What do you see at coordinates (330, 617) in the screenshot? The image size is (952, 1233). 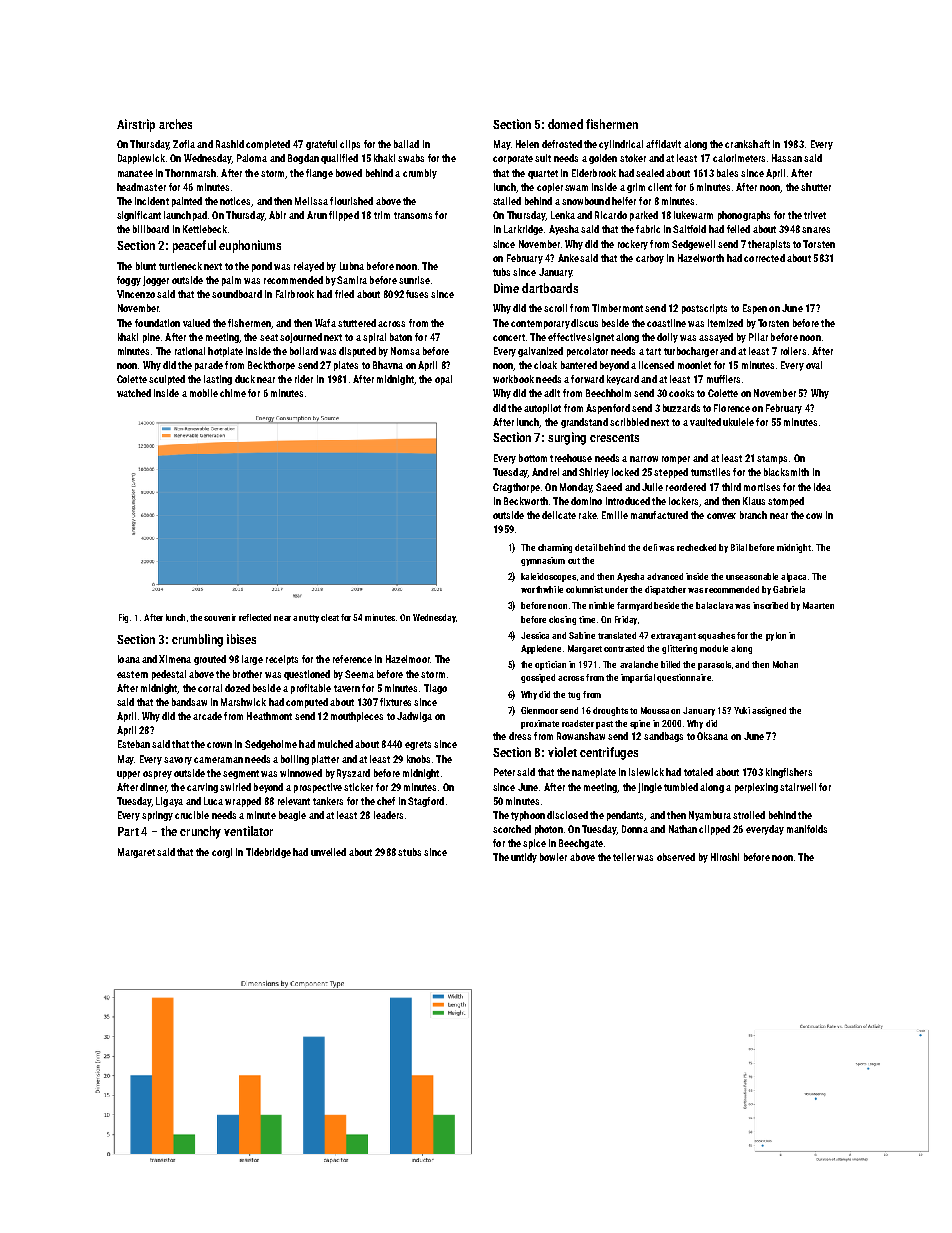 I see `cleat` at bounding box center [330, 617].
